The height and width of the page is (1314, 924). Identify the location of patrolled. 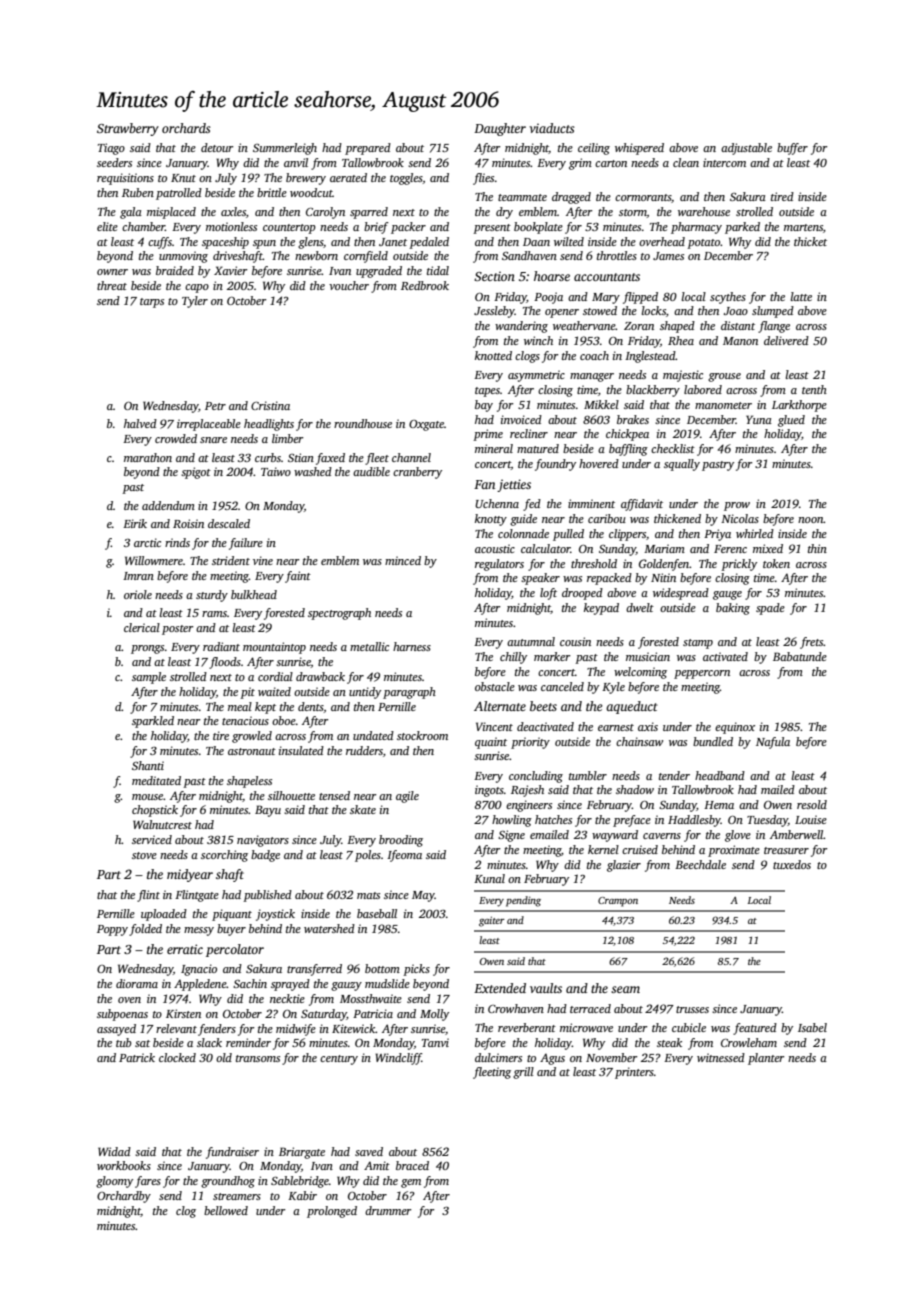
(179, 194).
